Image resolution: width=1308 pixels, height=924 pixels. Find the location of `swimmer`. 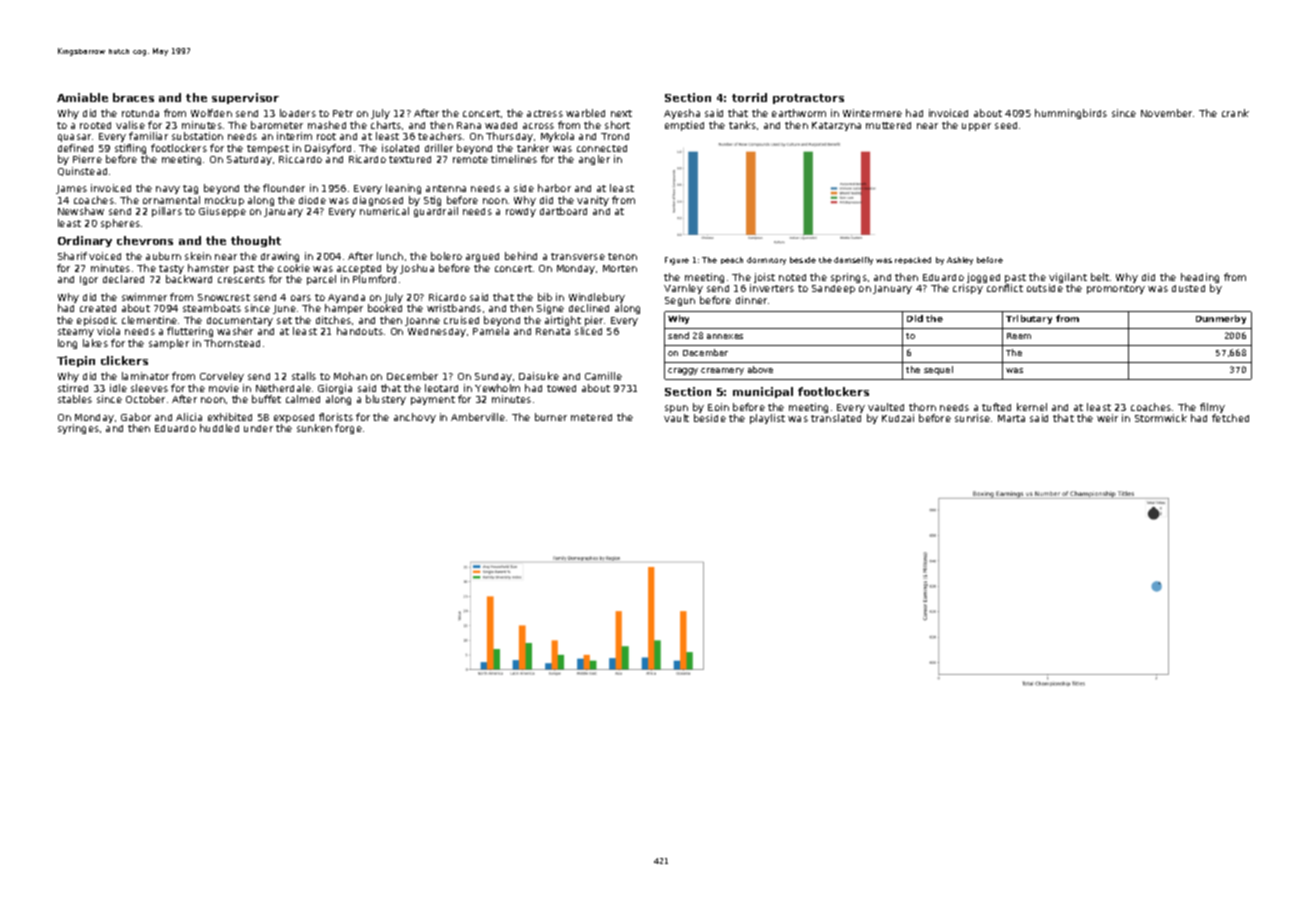

swimmer is located at coordinates (144, 297).
